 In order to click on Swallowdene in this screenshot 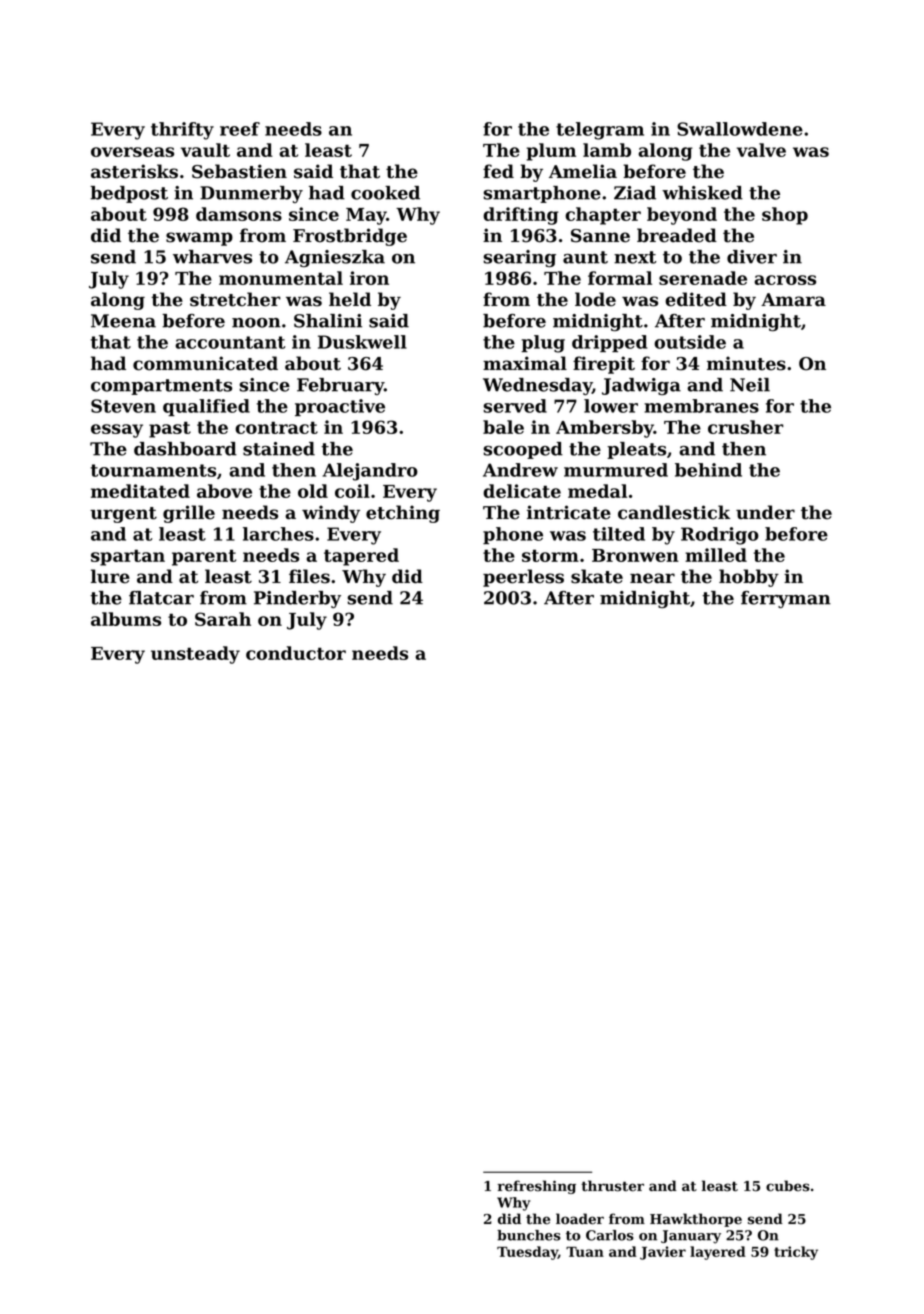, I will do `click(740, 129)`.
